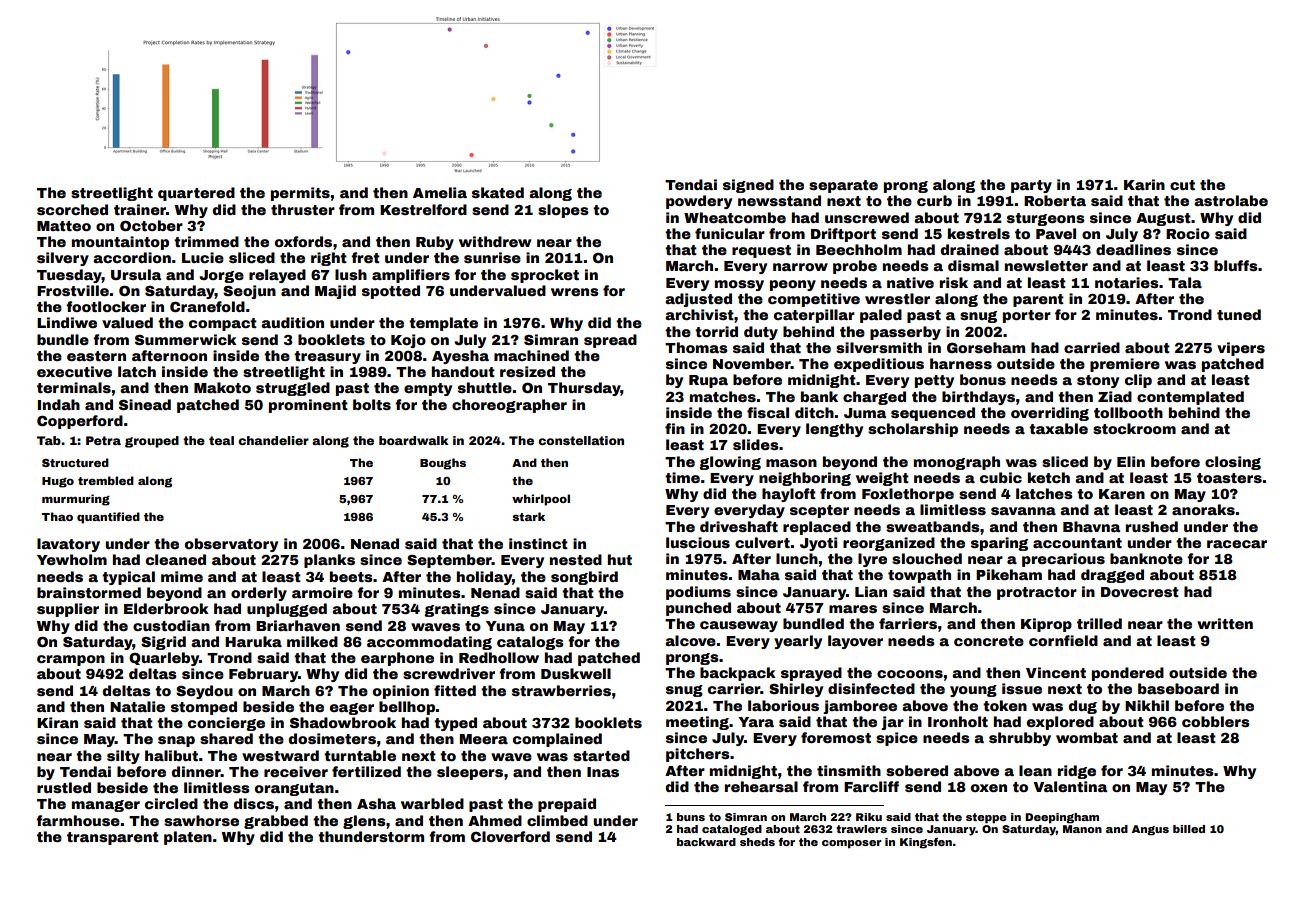  I want to click on rehearsal, so click(761, 786).
